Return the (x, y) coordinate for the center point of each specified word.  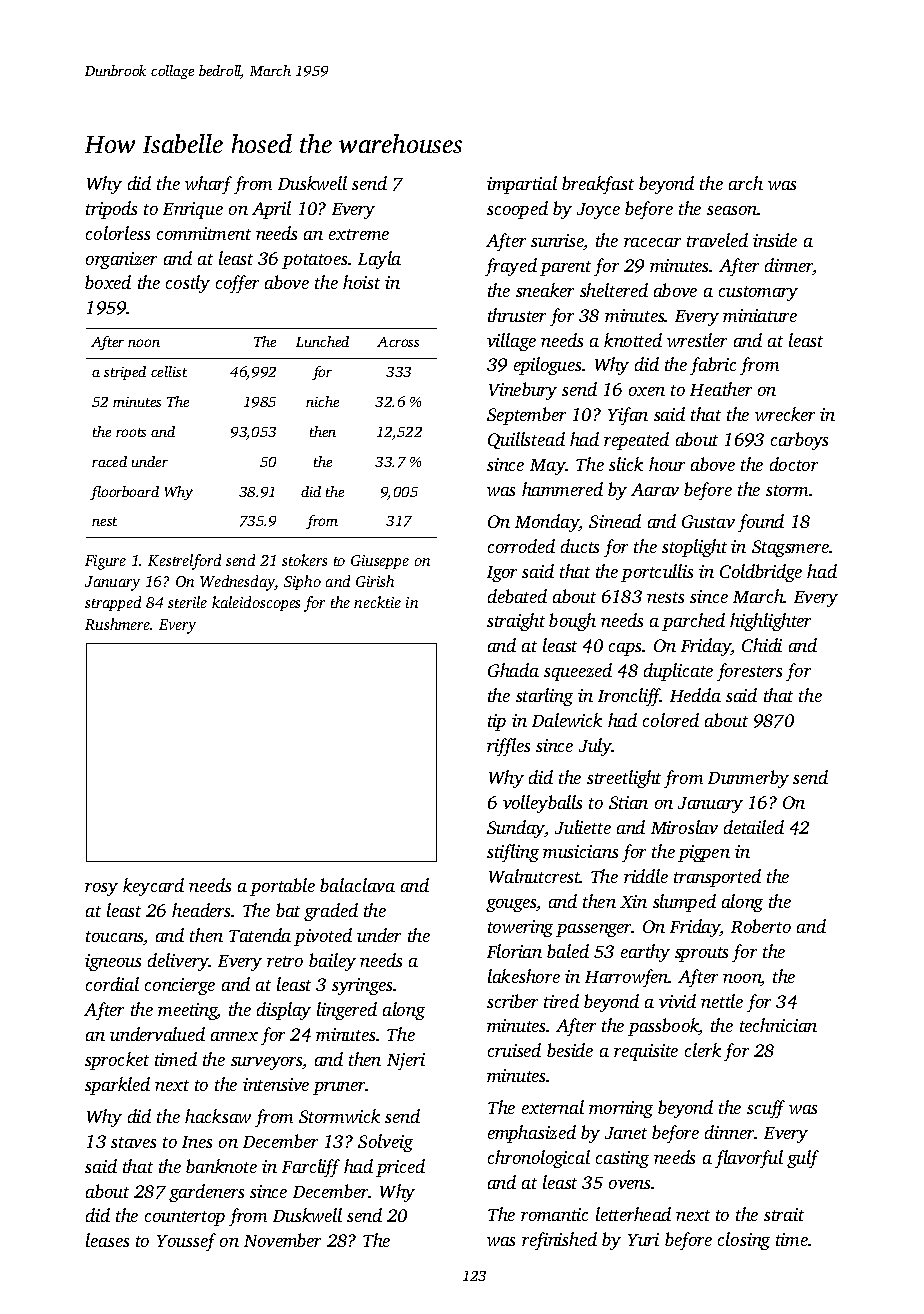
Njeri (406, 1061)
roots (131, 432)
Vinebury (523, 391)
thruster (517, 315)
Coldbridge (761, 573)
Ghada (513, 670)
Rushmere (118, 624)
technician (778, 1025)
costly (188, 284)
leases (107, 1240)
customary (758, 293)
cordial (112, 984)
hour (667, 464)
